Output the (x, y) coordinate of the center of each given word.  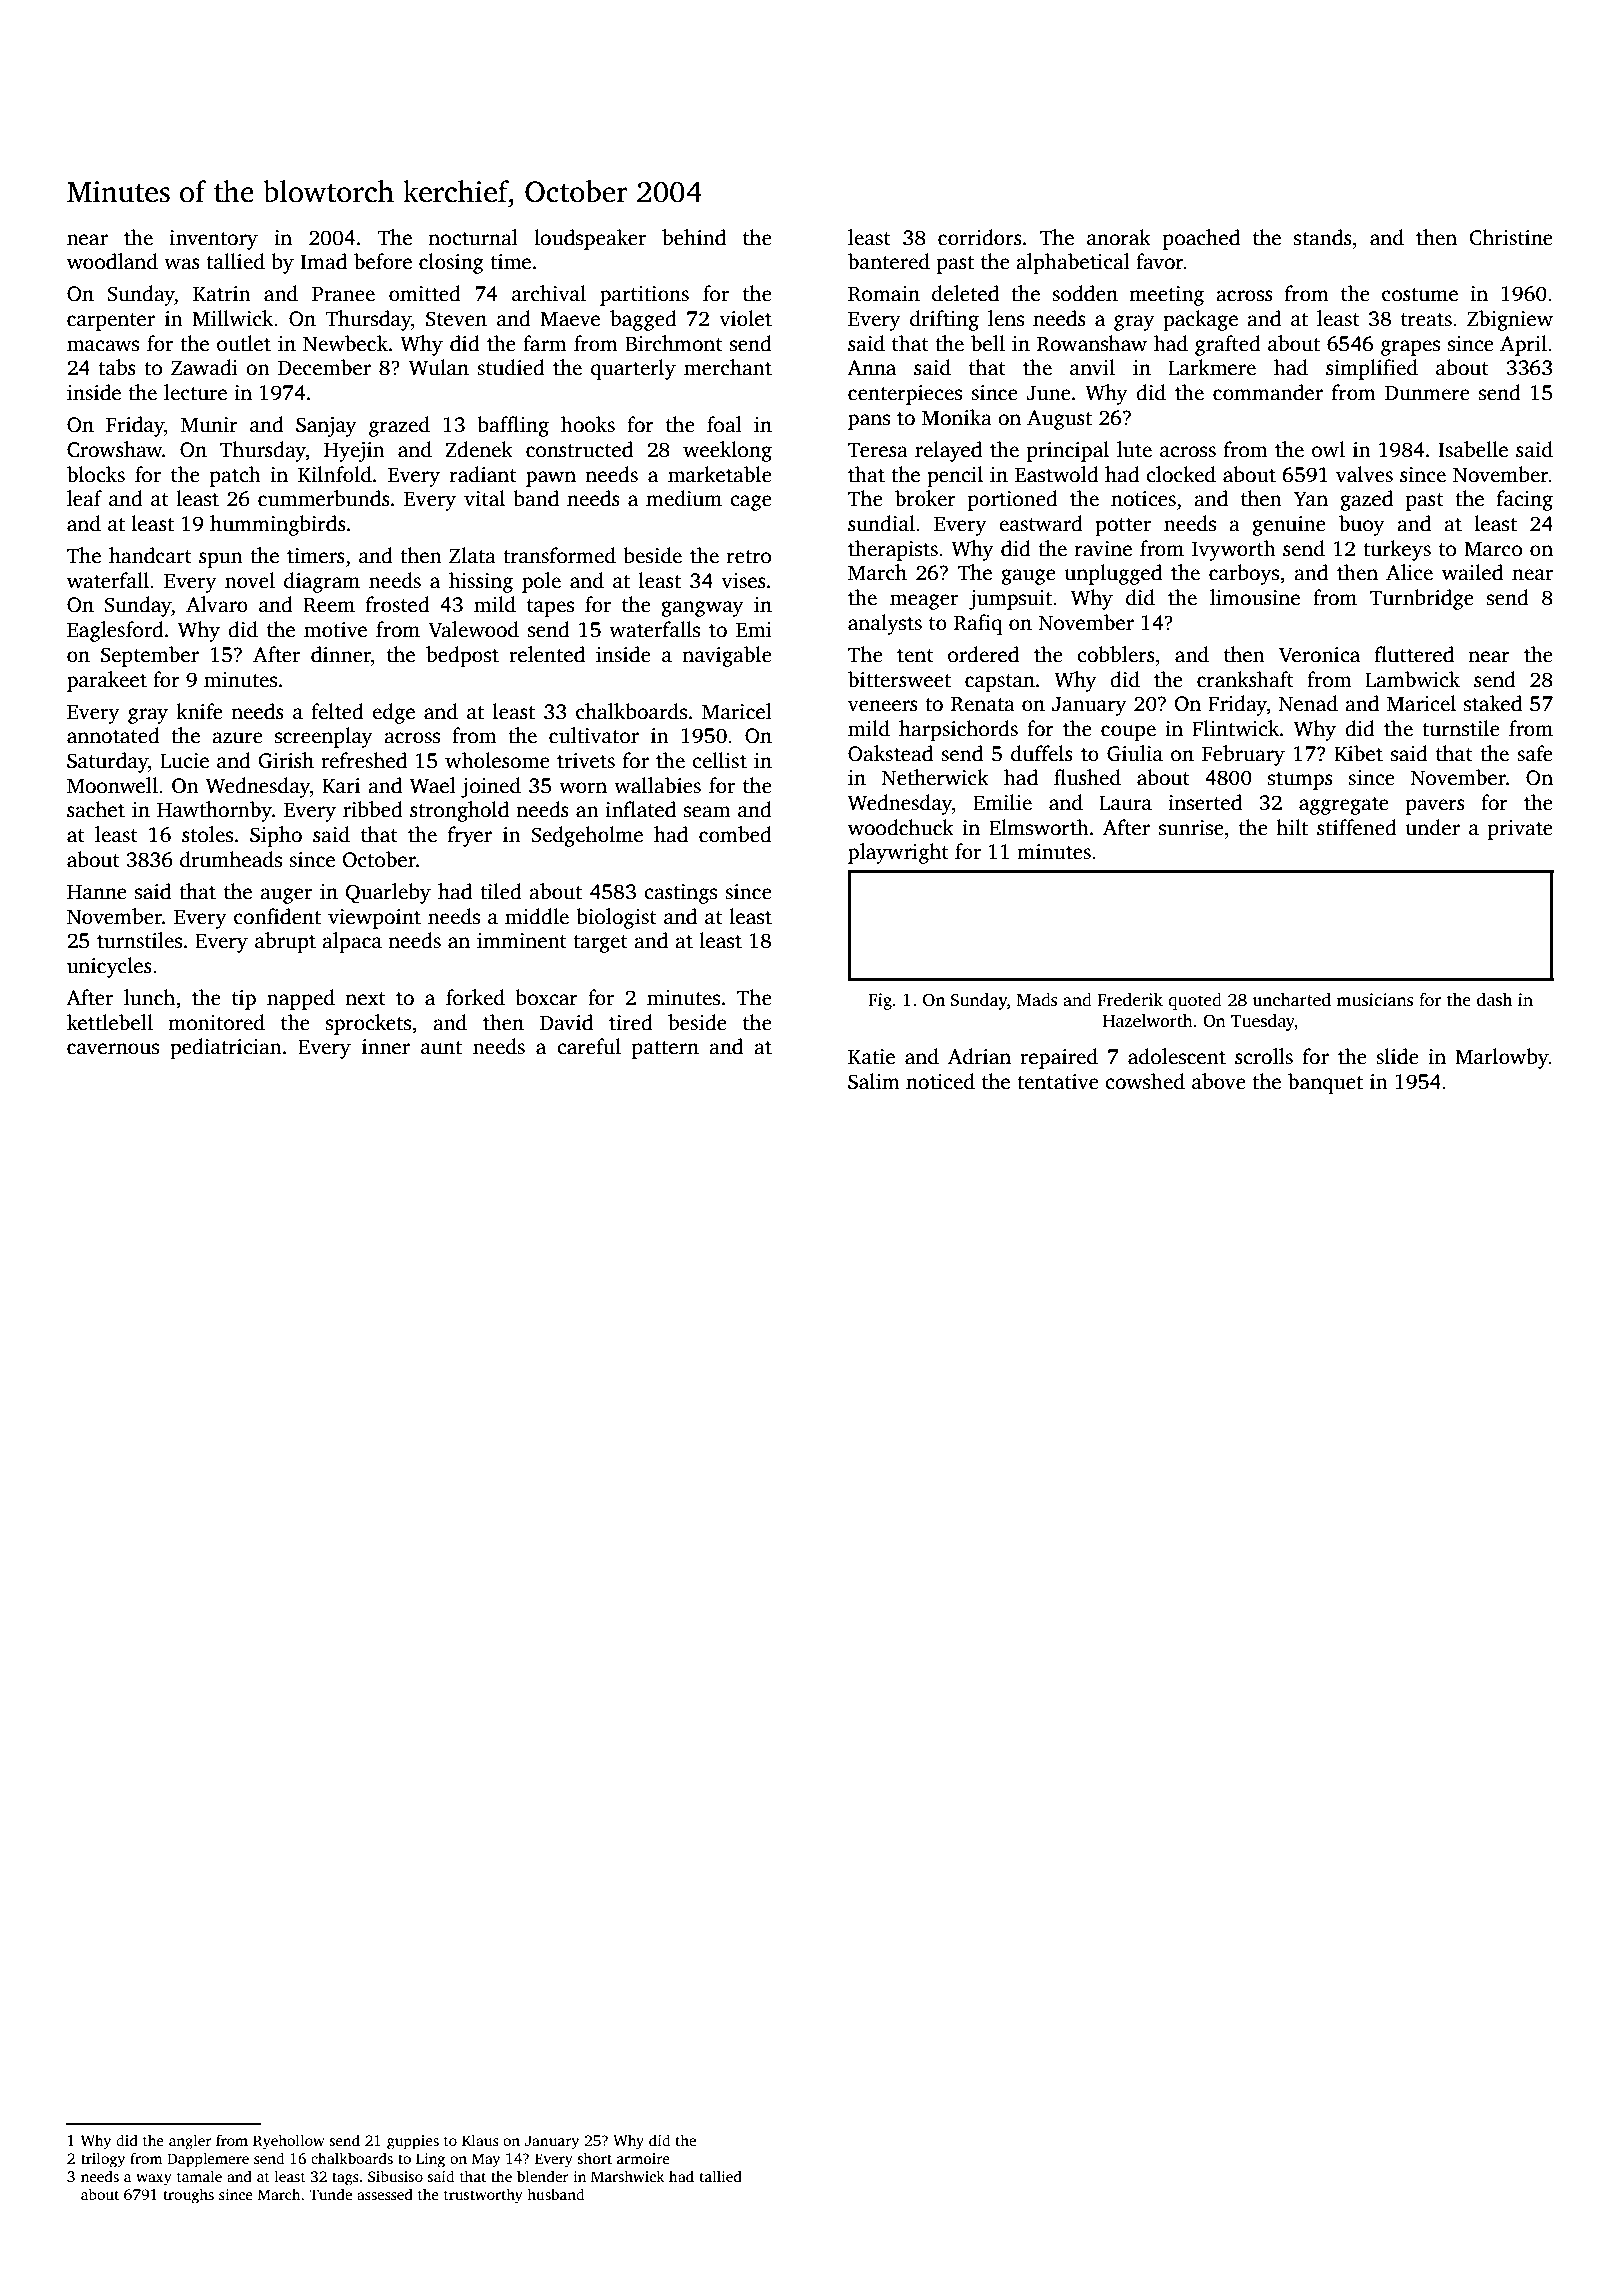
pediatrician (226, 1048)
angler (190, 2142)
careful (589, 1046)
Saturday (107, 762)
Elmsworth (1039, 827)
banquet (1325, 1083)
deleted (965, 293)
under (1433, 827)
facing (1525, 500)
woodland (112, 261)
